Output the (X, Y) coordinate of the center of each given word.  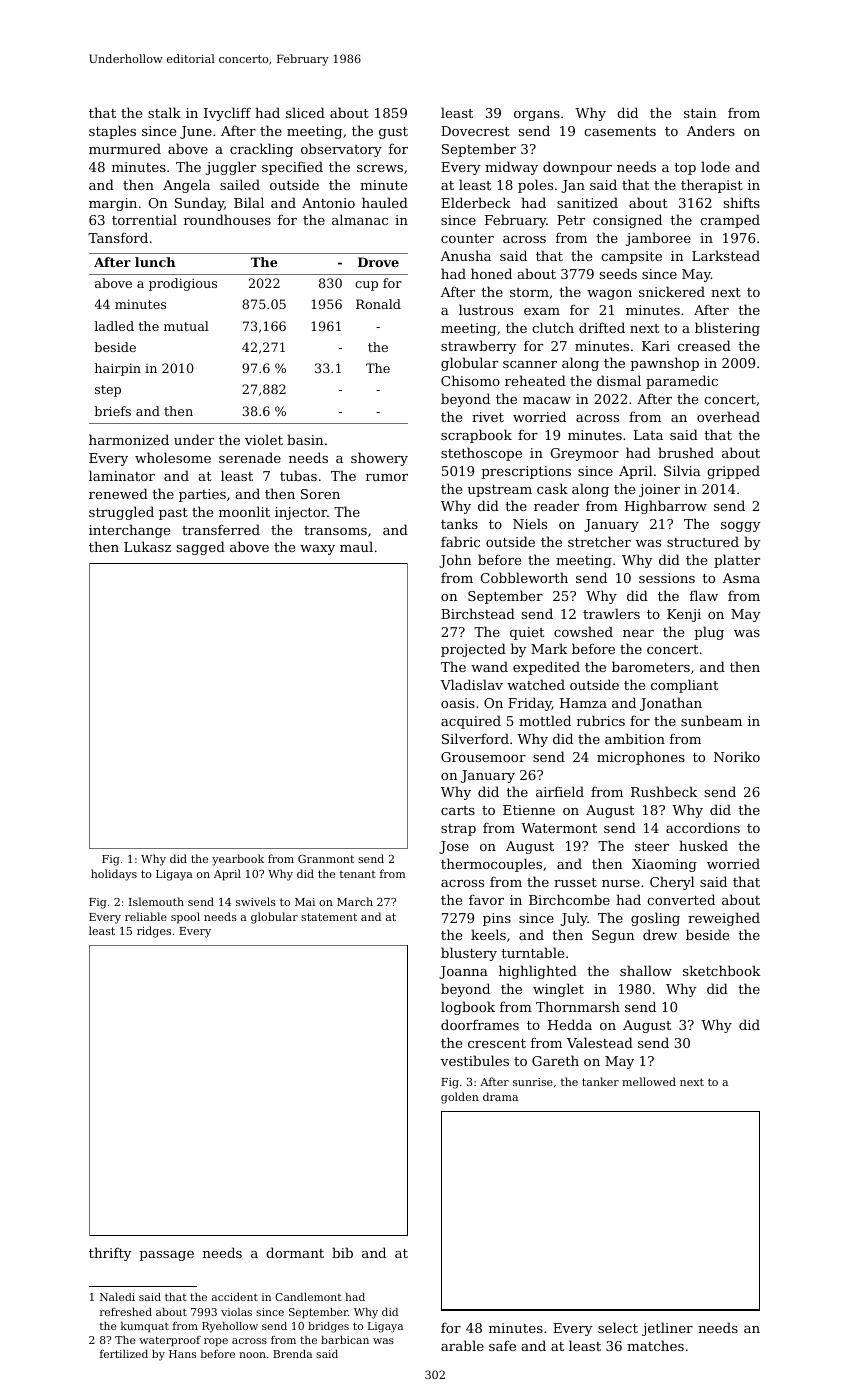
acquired (471, 722)
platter (737, 561)
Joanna (463, 972)
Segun (613, 936)
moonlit (244, 511)
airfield (560, 791)
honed (491, 273)
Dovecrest (475, 131)
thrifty (110, 1254)
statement (329, 917)
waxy (317, 550)
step (108, 391)
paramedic (682, 382)
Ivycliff (227, 114)
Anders (711, 130)
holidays (114, 875)
